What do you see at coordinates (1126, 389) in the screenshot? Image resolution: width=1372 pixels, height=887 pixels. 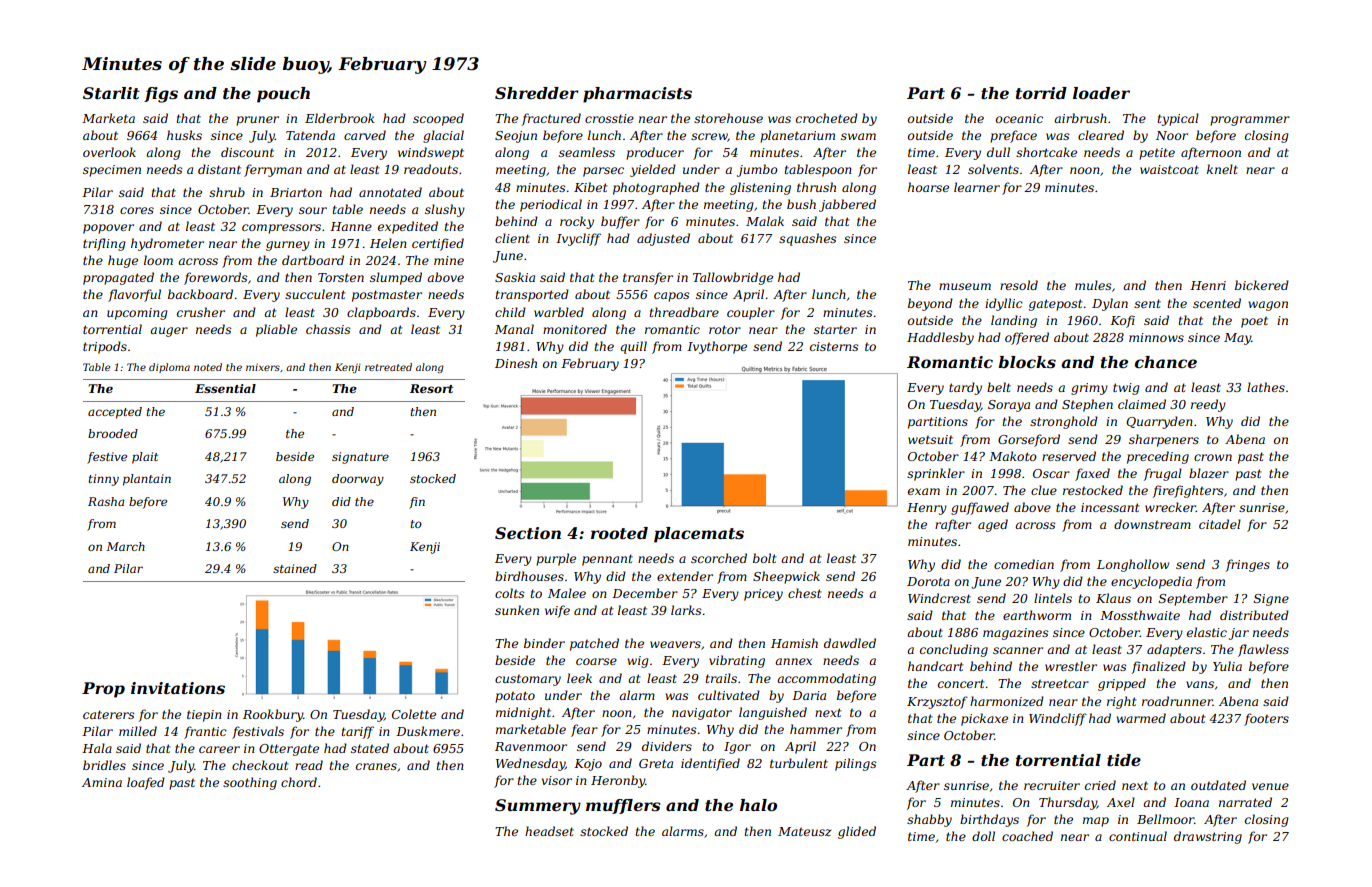 I see `twig` at bounding box center [1126, 389].
